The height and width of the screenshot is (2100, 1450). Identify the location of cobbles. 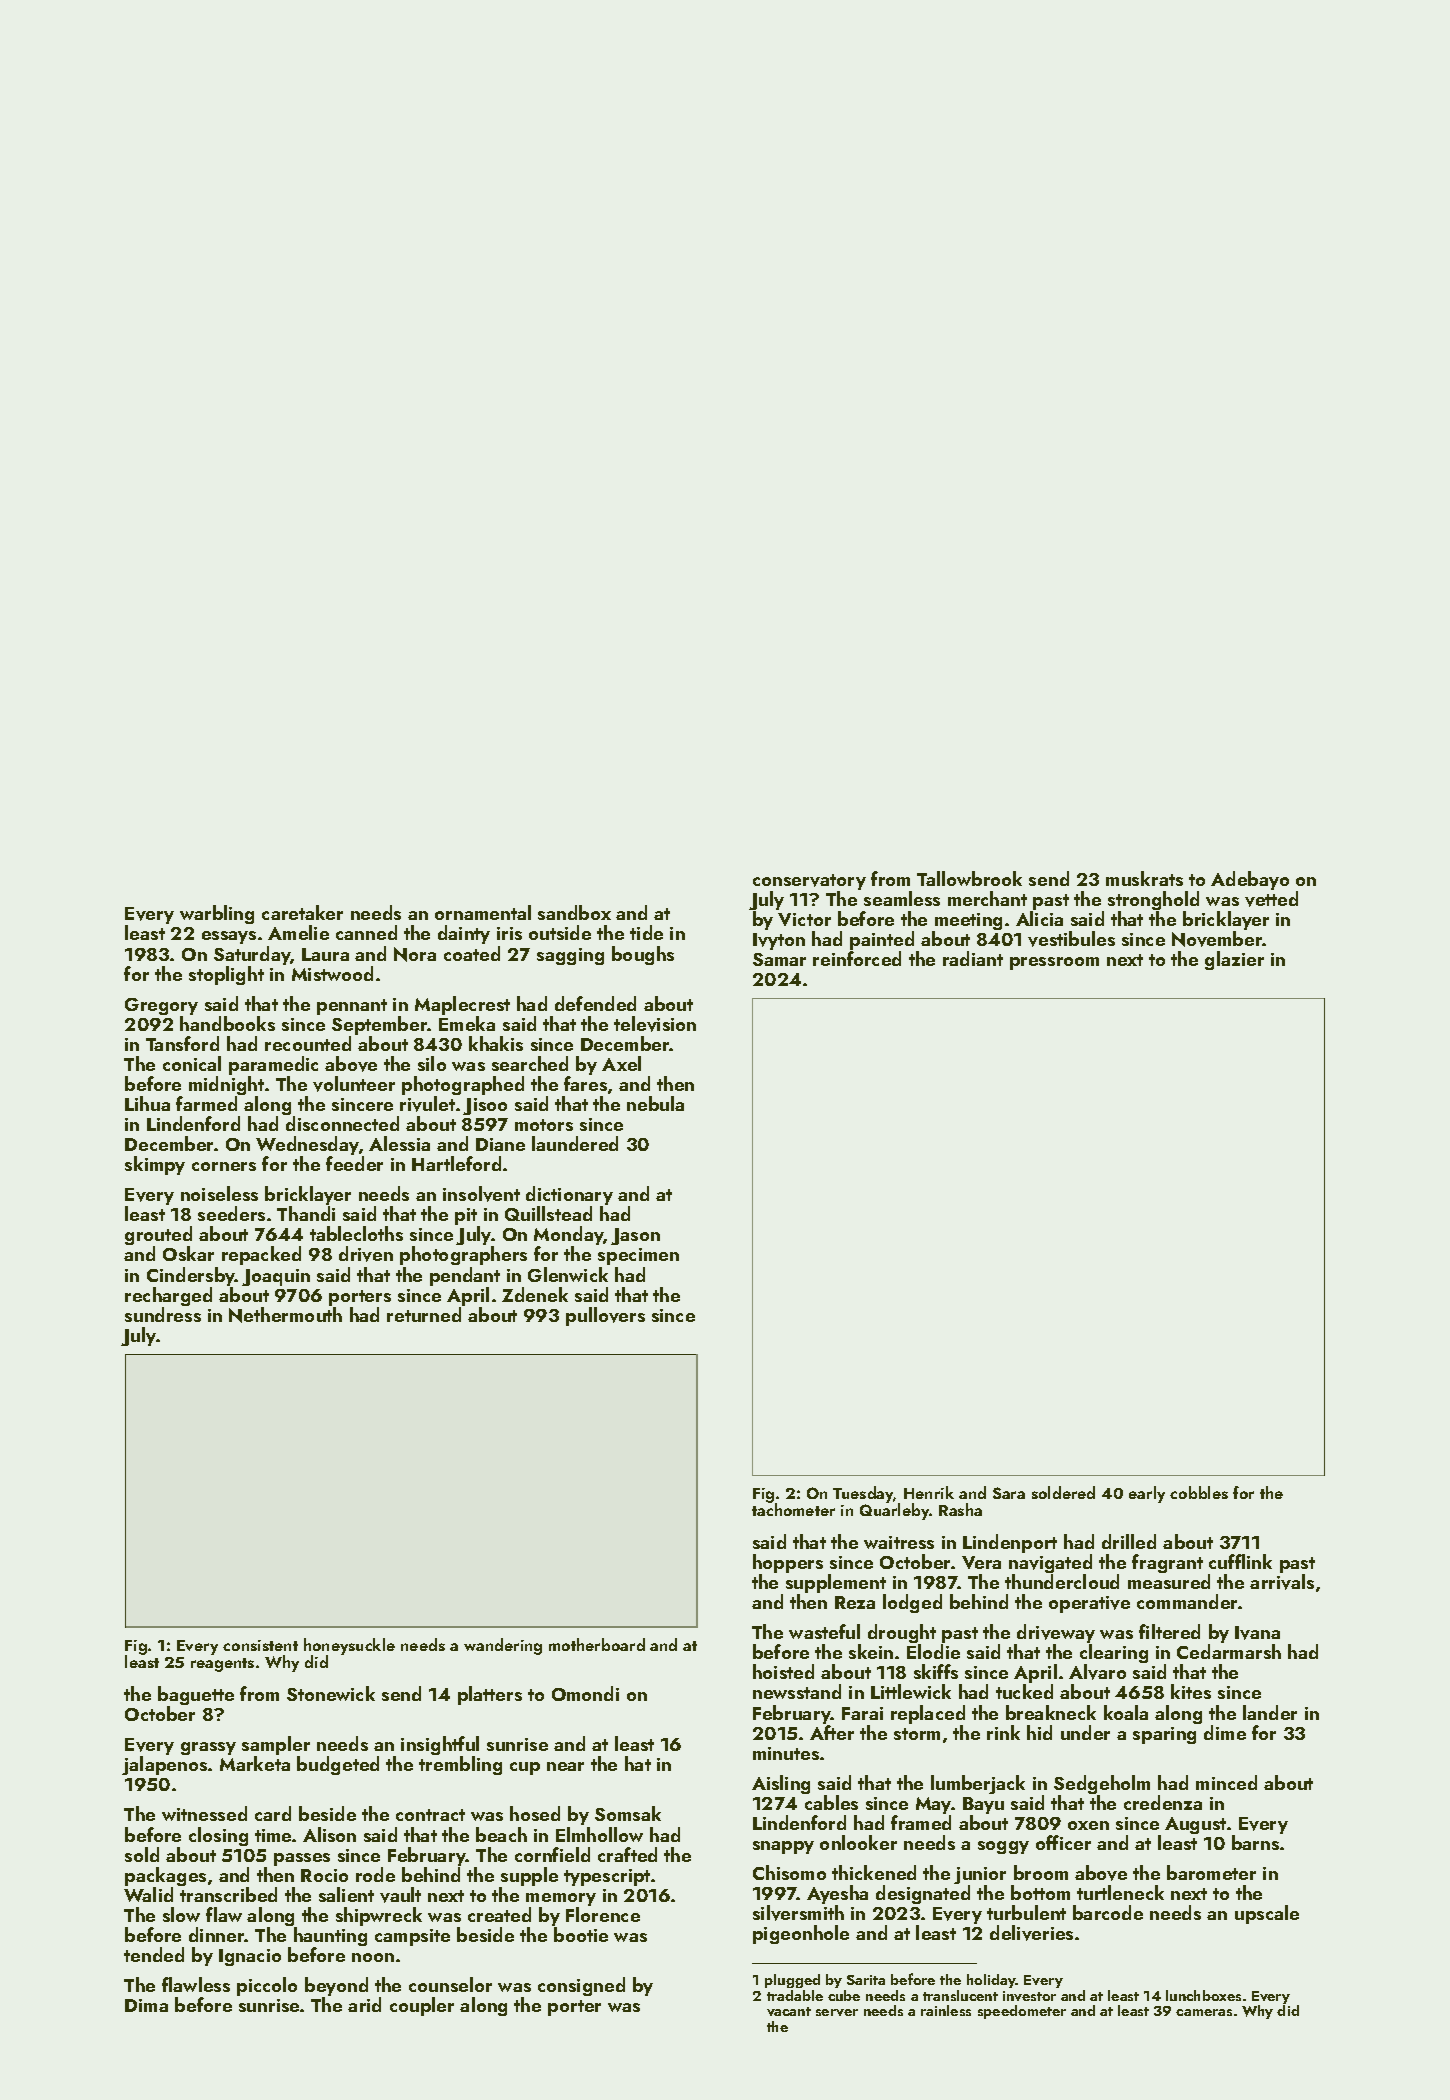
(1199, 1492).
